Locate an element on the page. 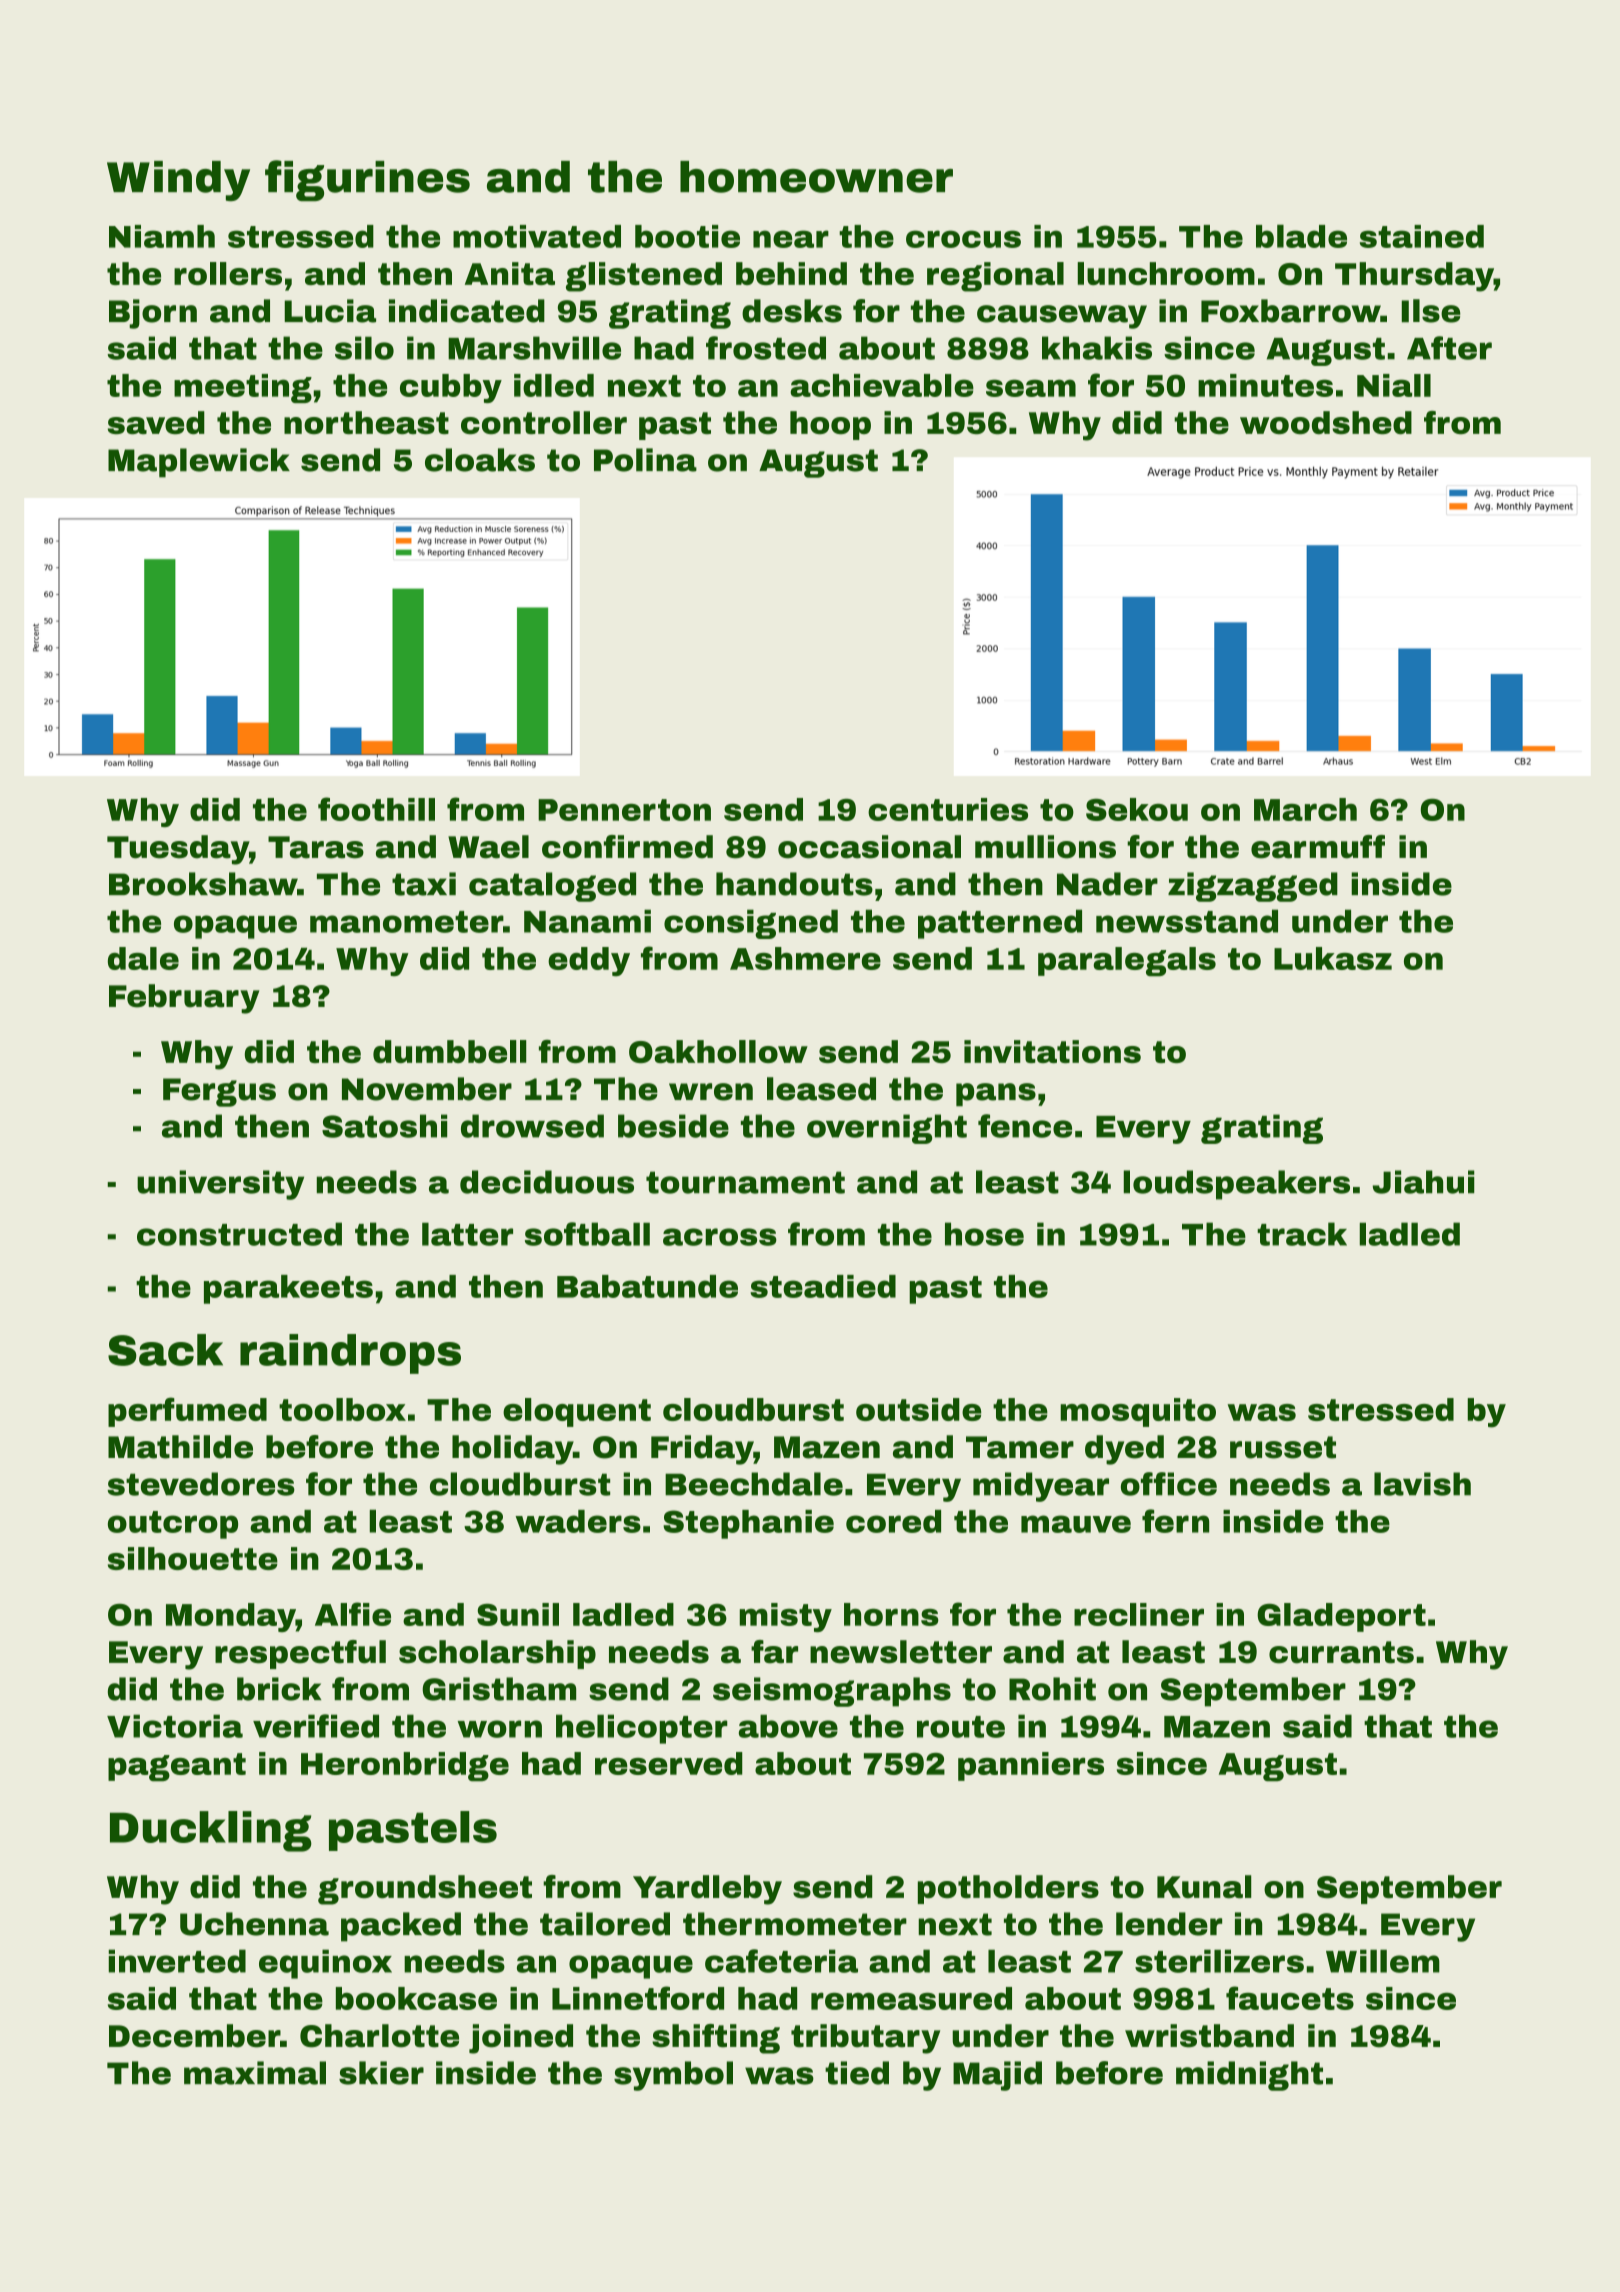  woodshed is located at coordinates (1326, 422).
